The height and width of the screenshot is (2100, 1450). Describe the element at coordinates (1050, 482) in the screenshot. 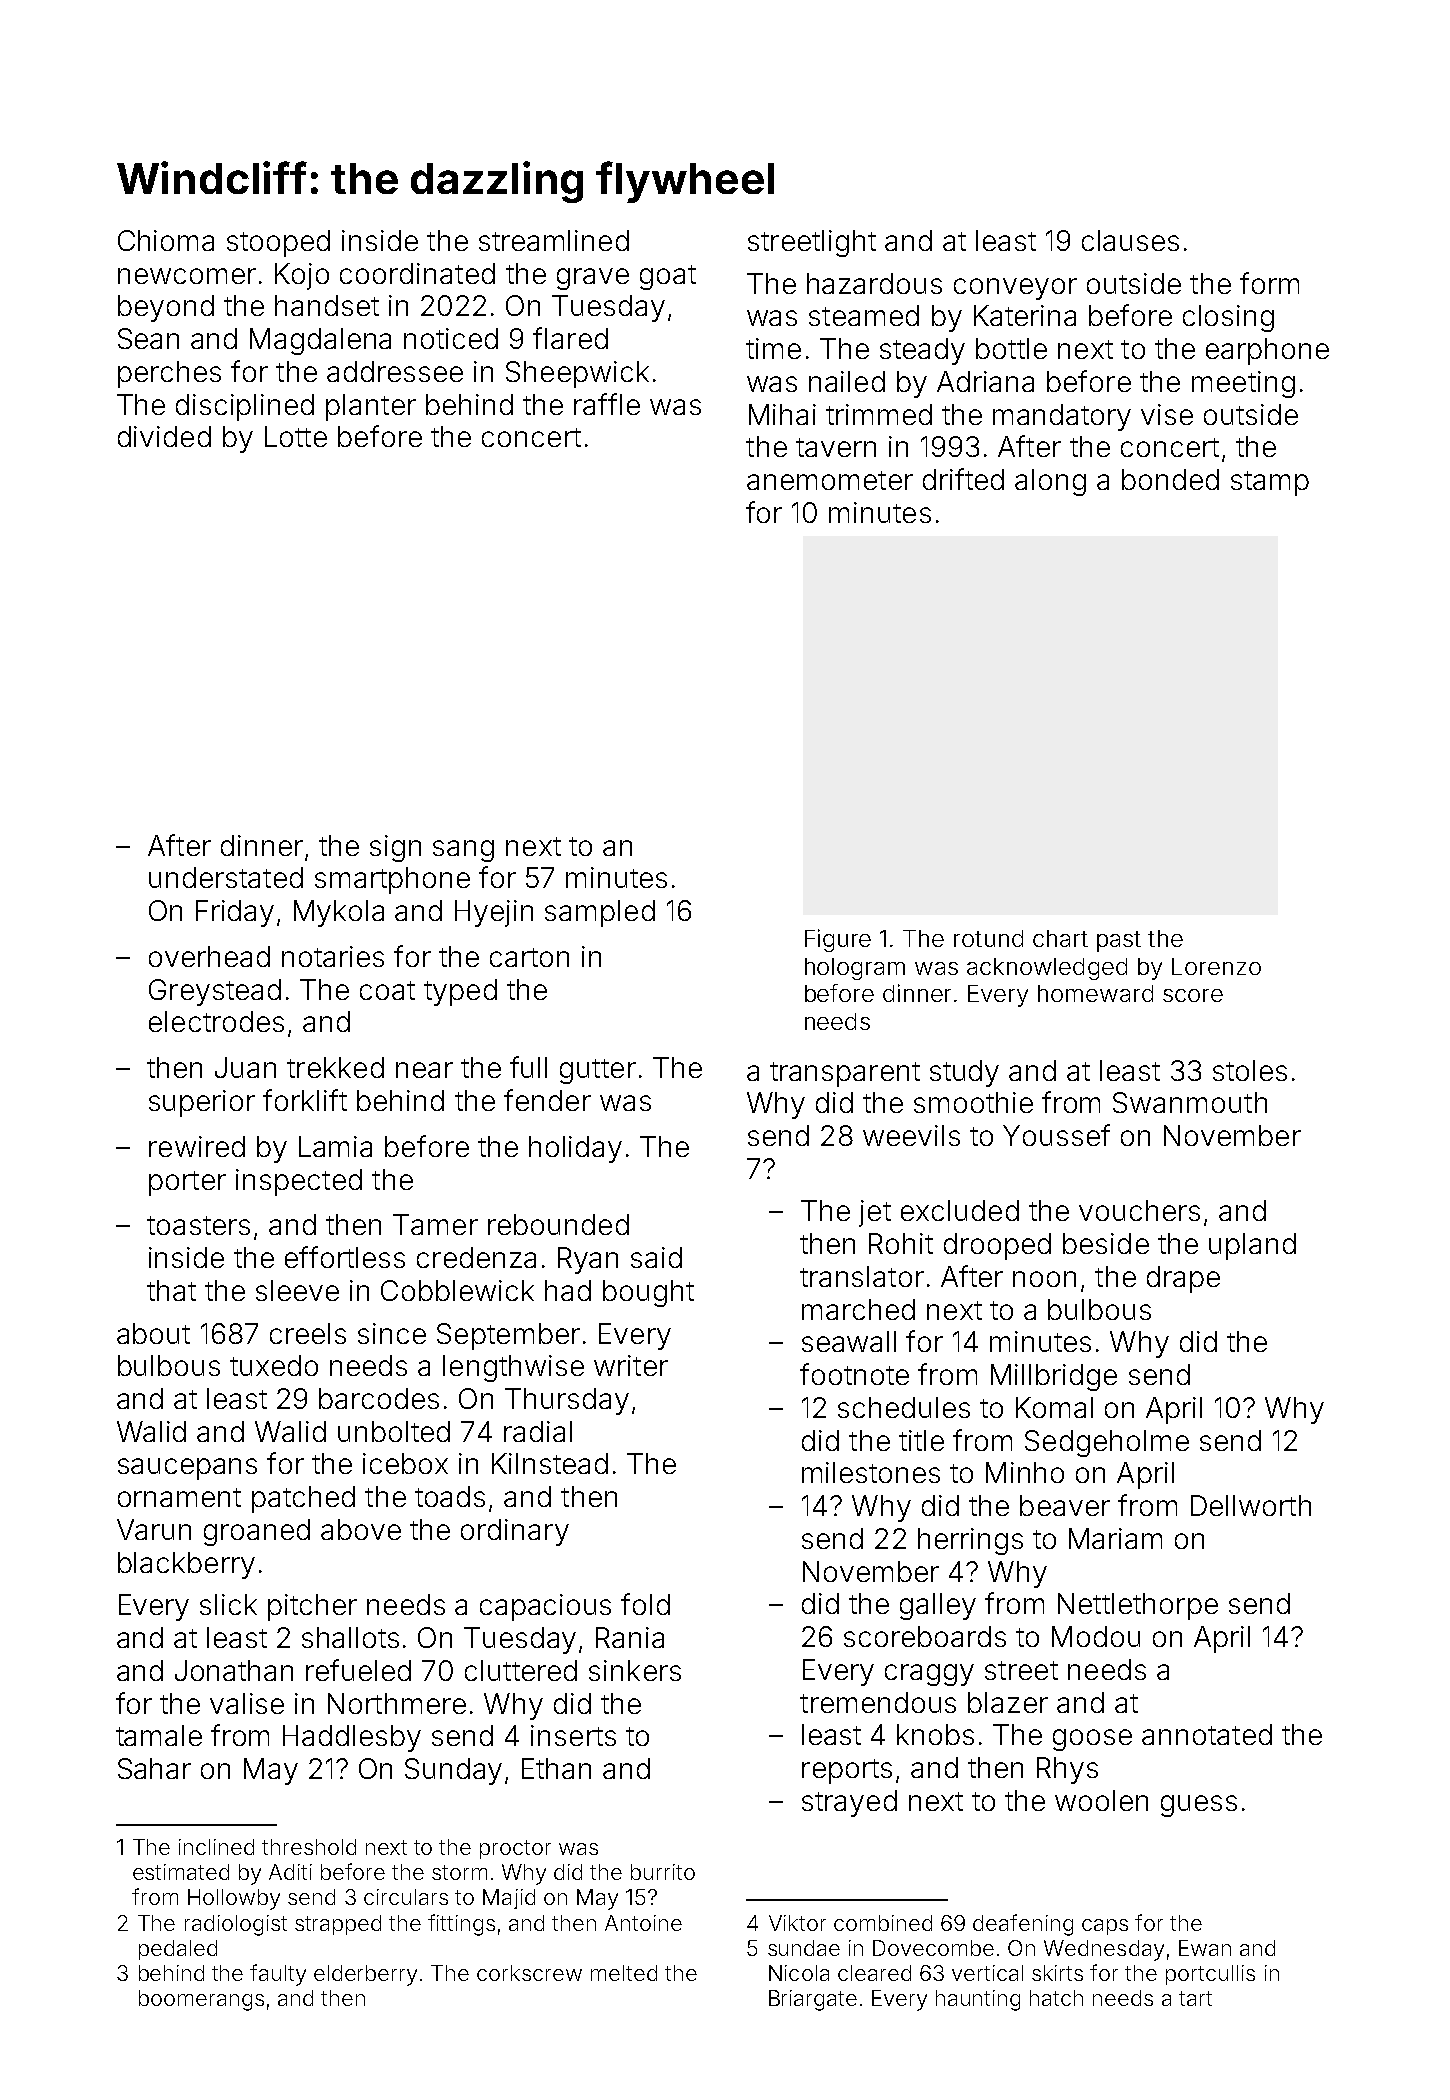

I see `along` at that location.
